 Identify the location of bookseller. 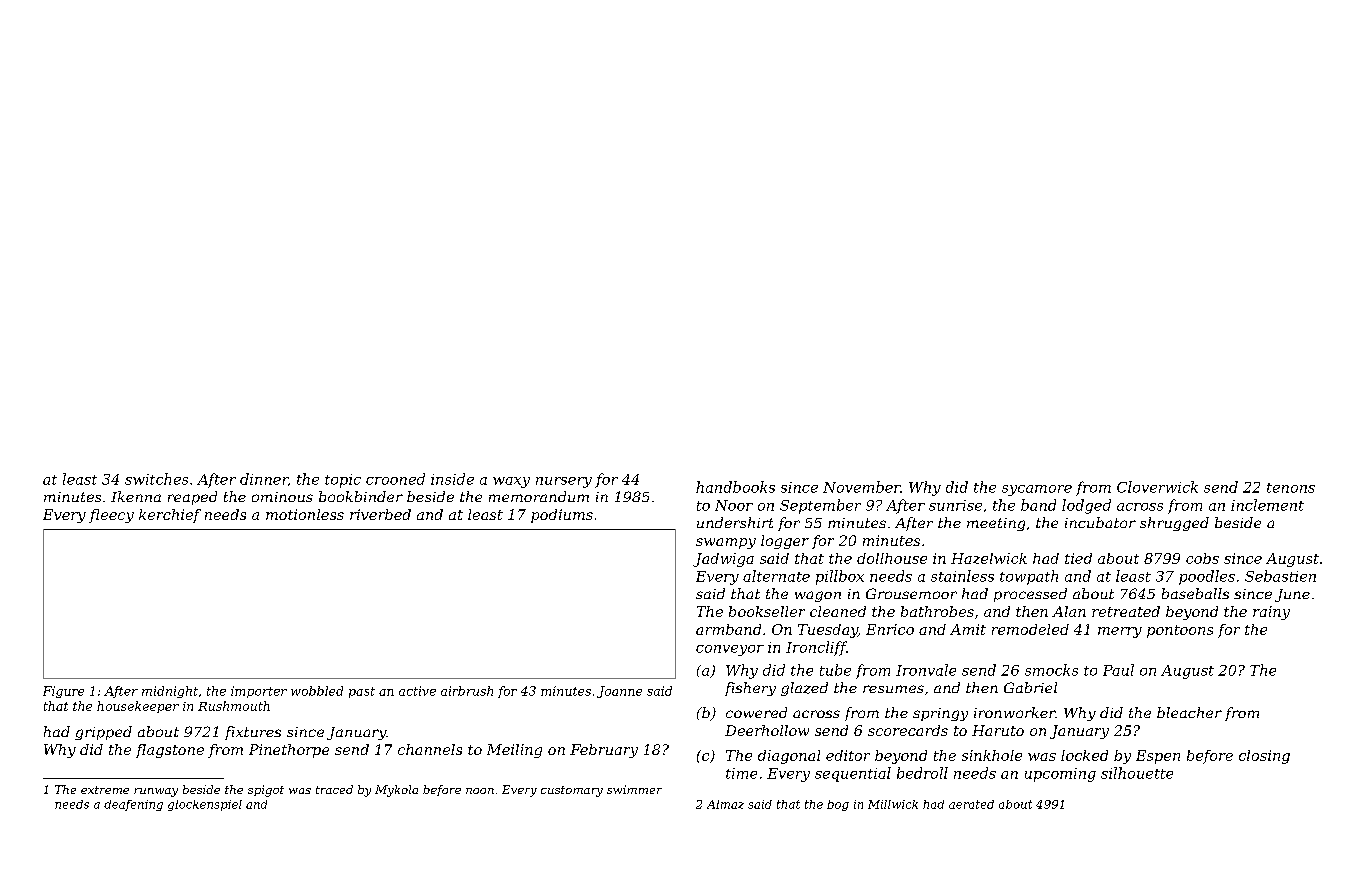
(767, 611).
